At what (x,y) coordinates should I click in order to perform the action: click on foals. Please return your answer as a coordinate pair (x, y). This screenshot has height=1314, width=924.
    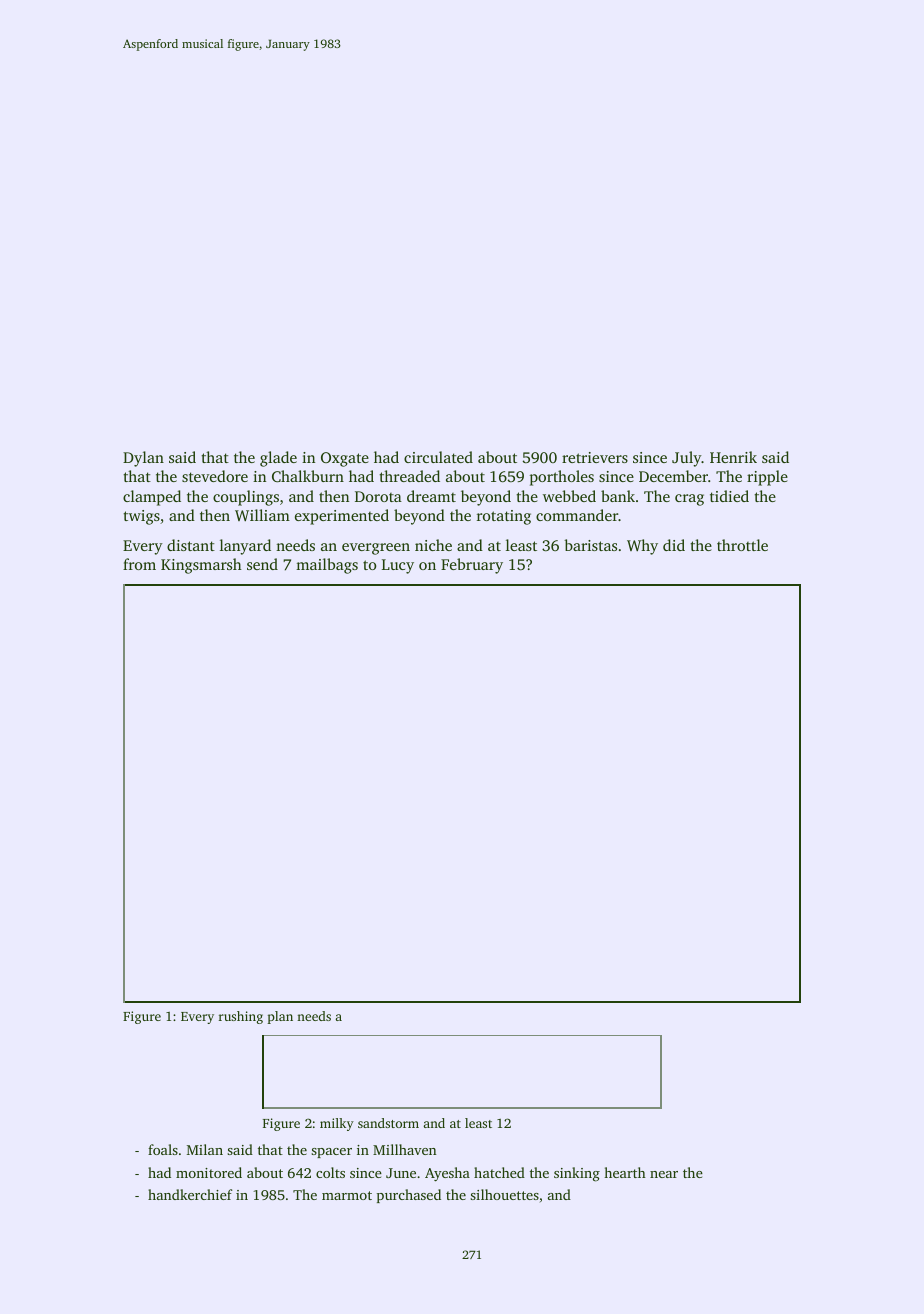
    Looking at the image, I should click on (163, 1149).
